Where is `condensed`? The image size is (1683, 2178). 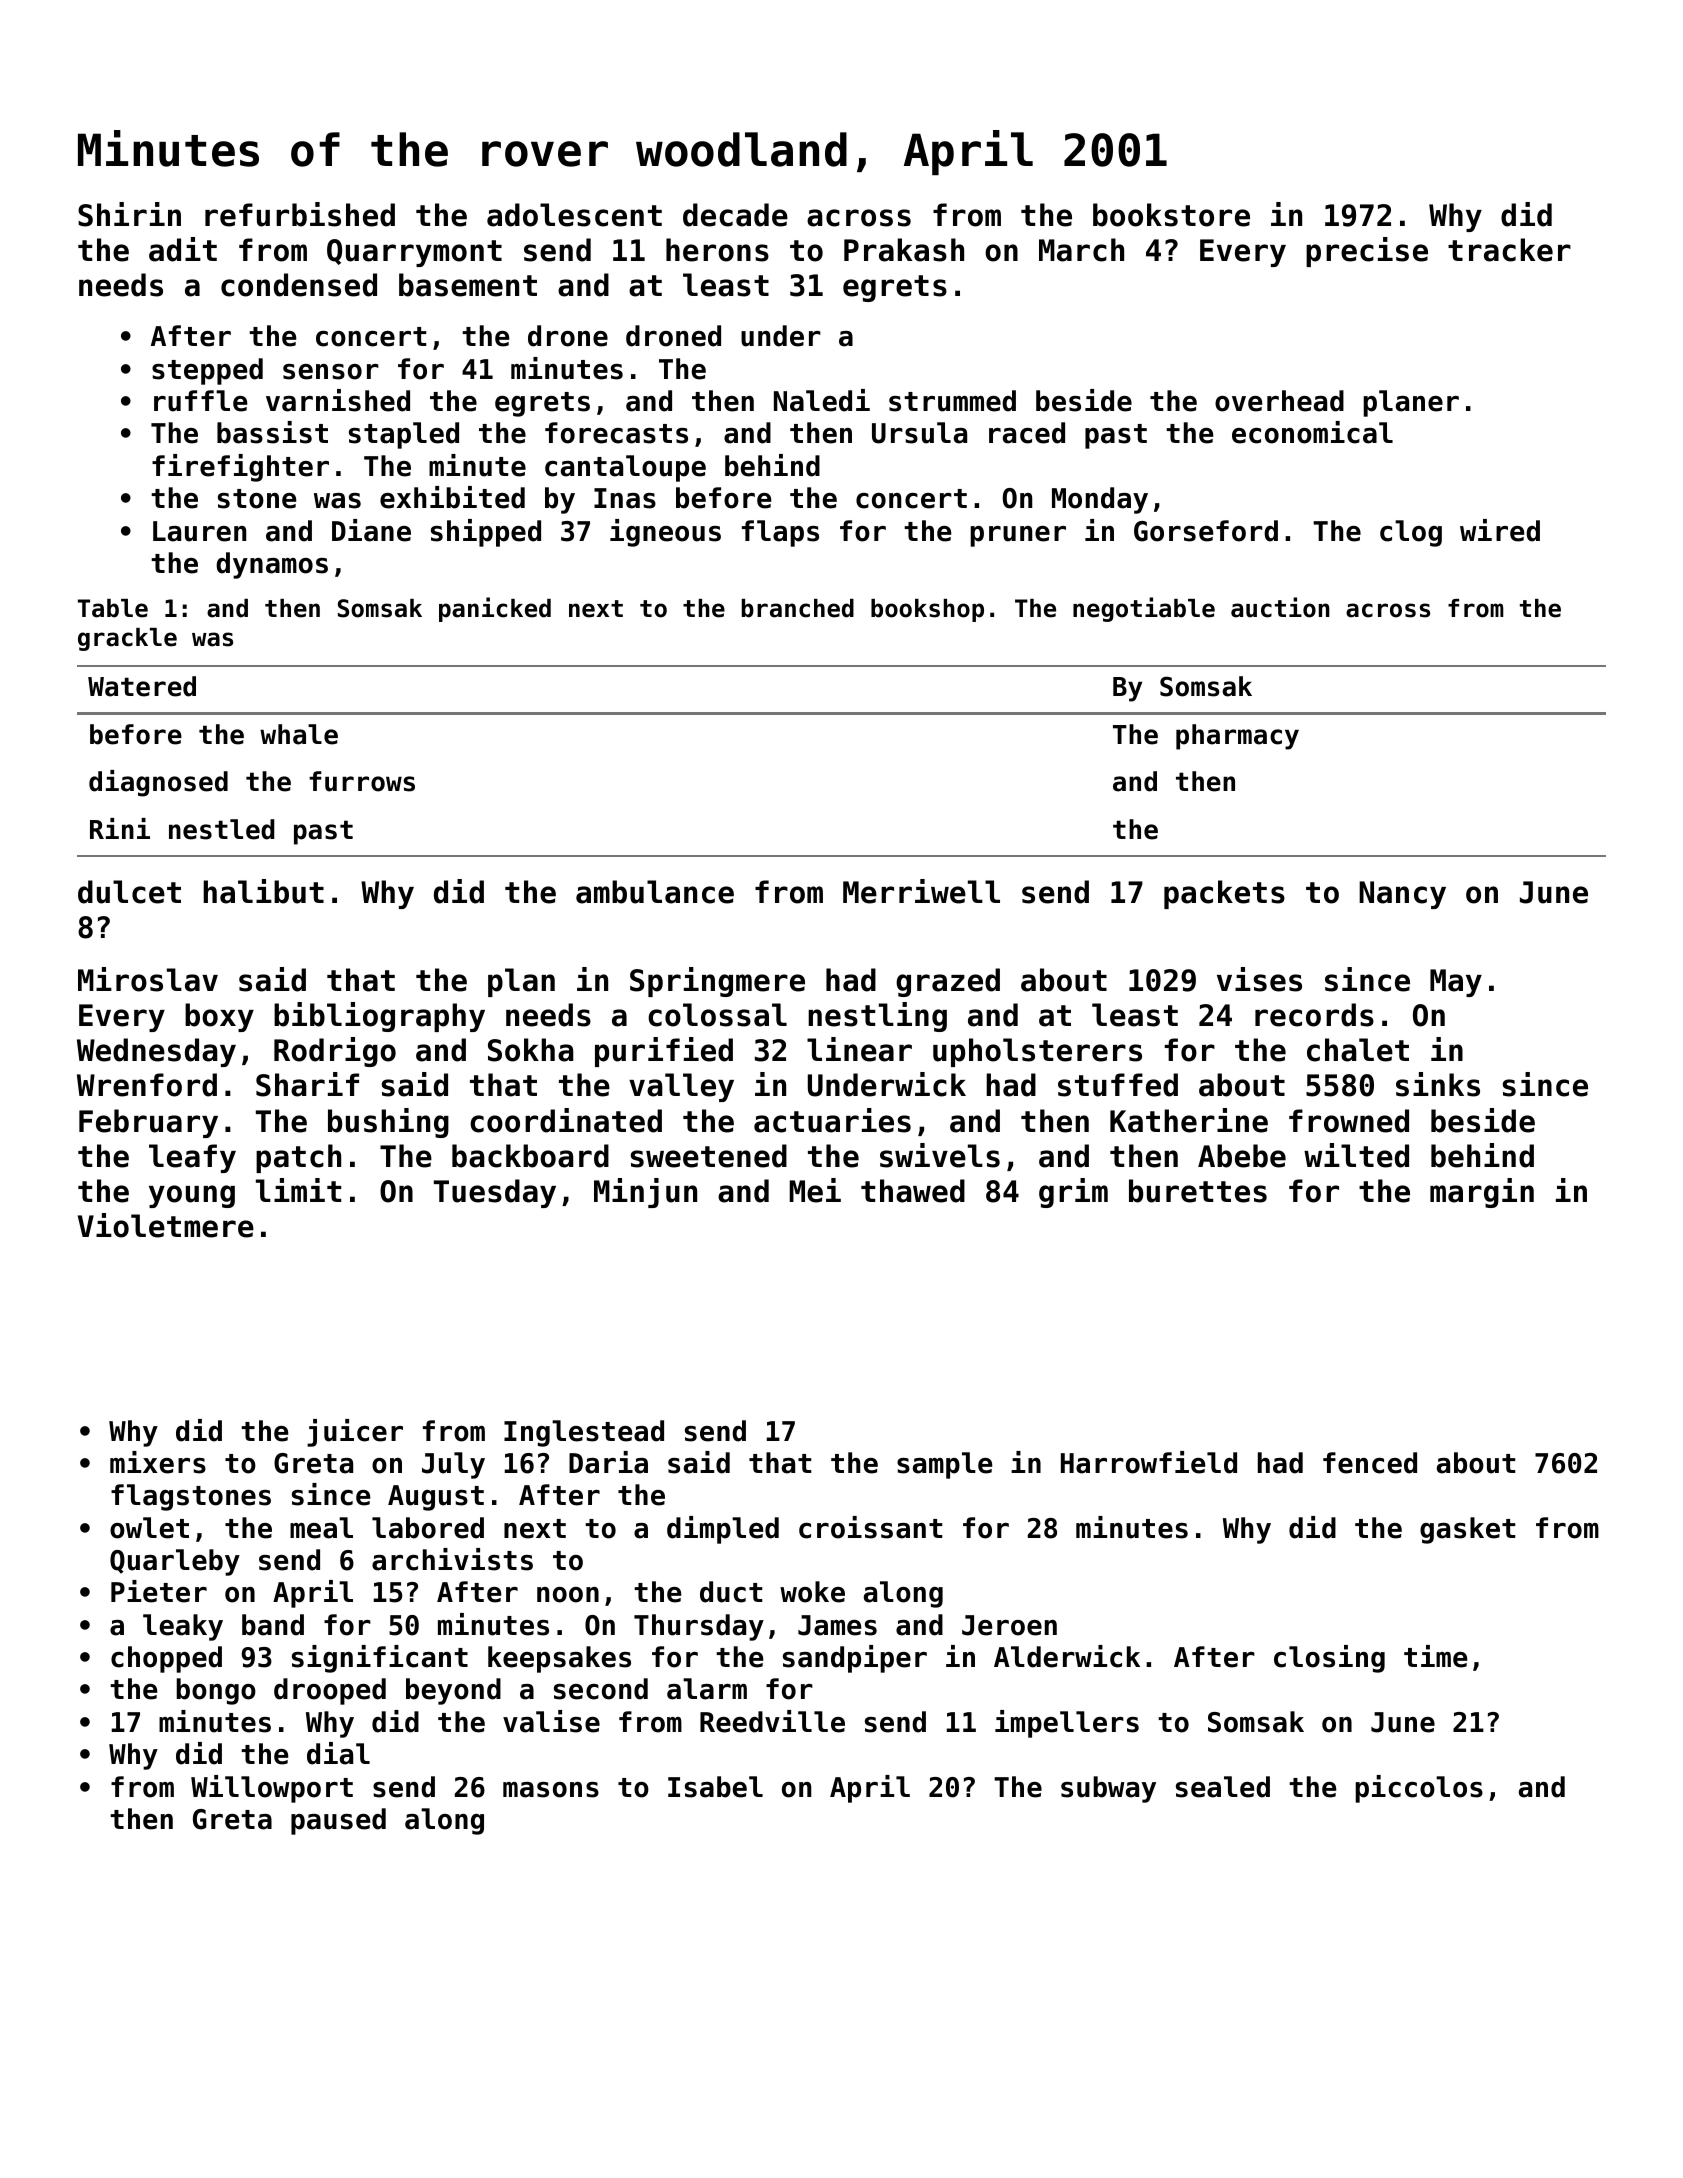
condensed is located at coordinates (299, 285).
